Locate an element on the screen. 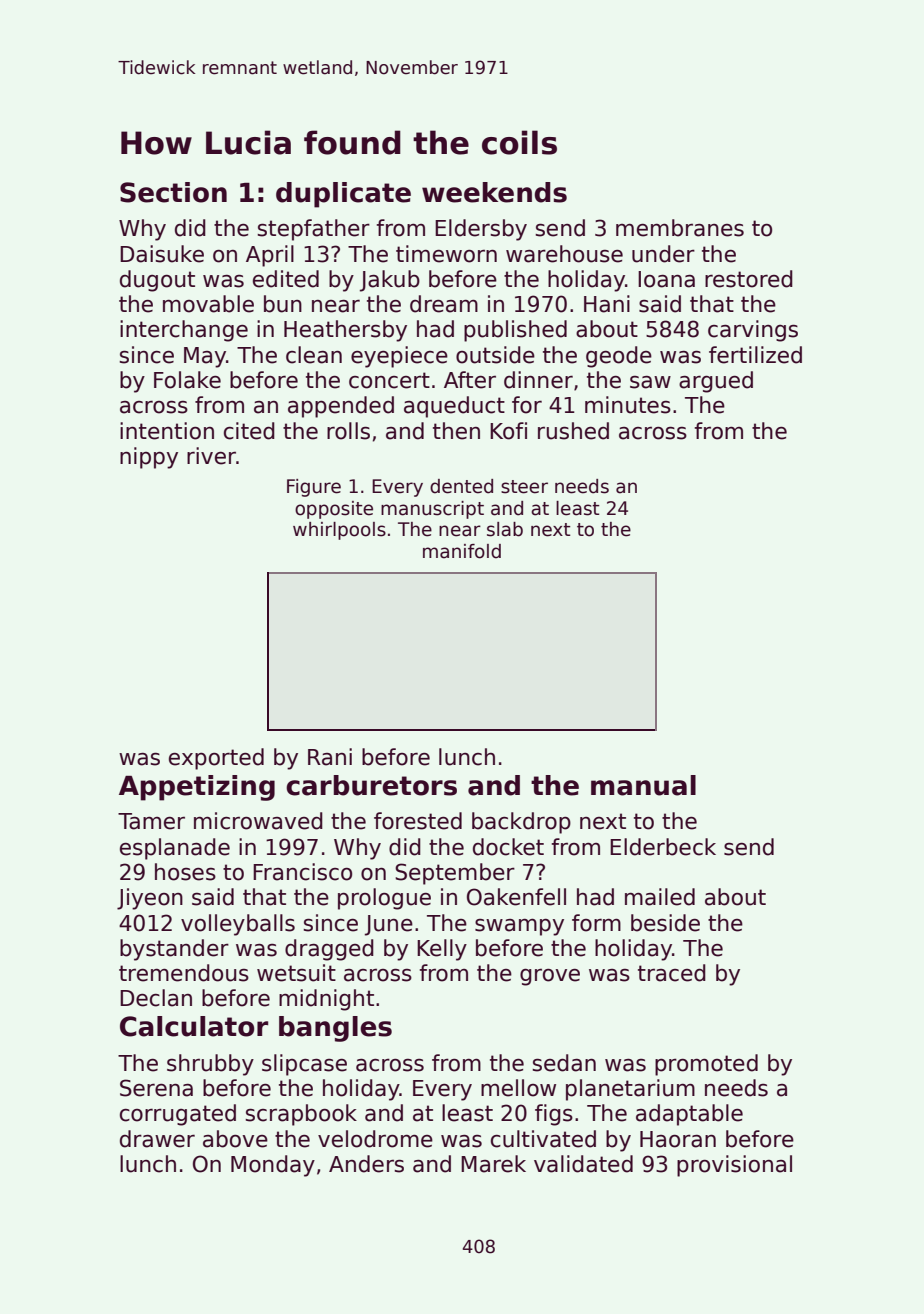 The image size is (924, 1314). Rani is located at coordinates (330, 757).
